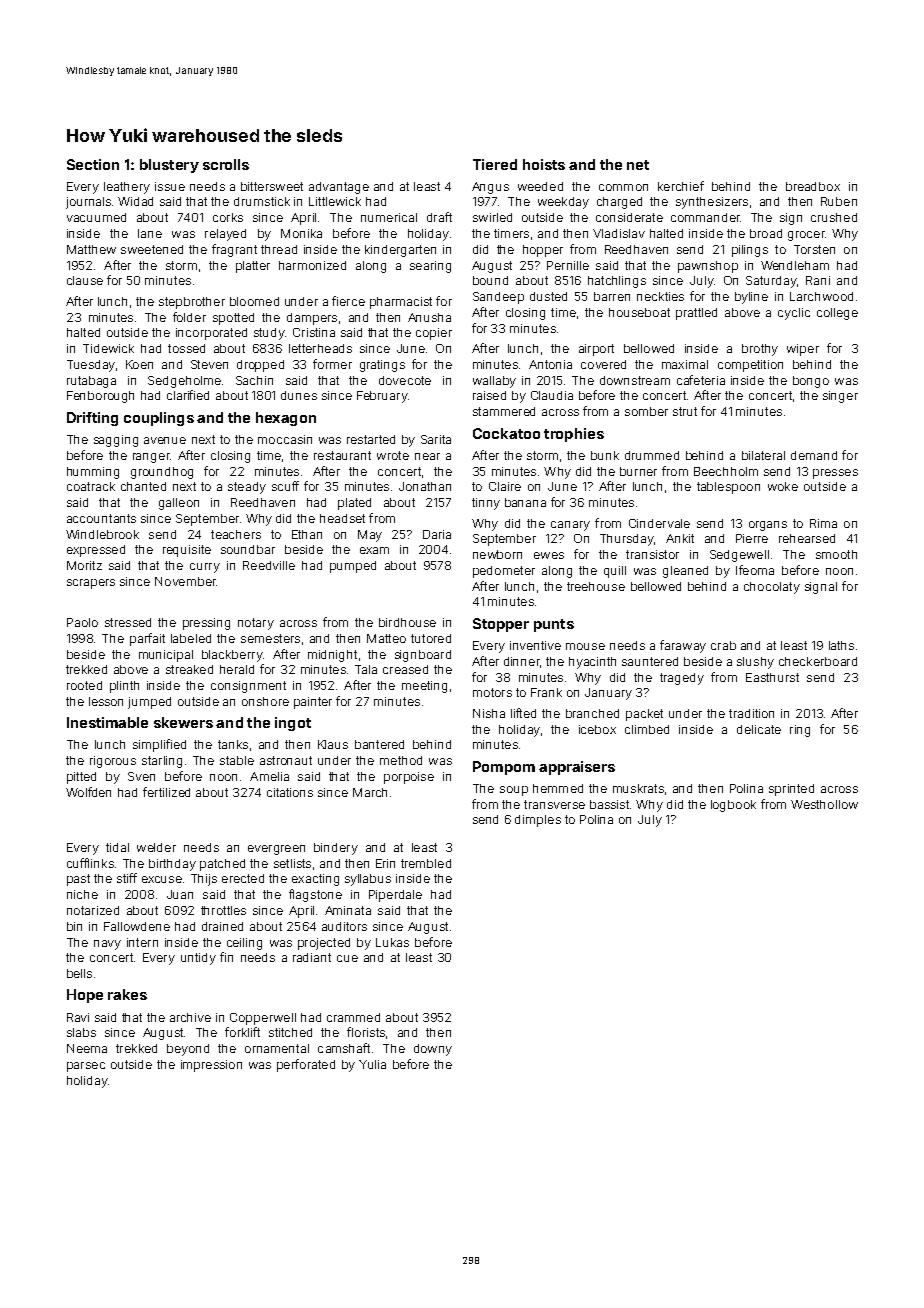 Image resolution: width=924 pixels, height=1308 pixels. I want to click on copier, so click(434, 334).
